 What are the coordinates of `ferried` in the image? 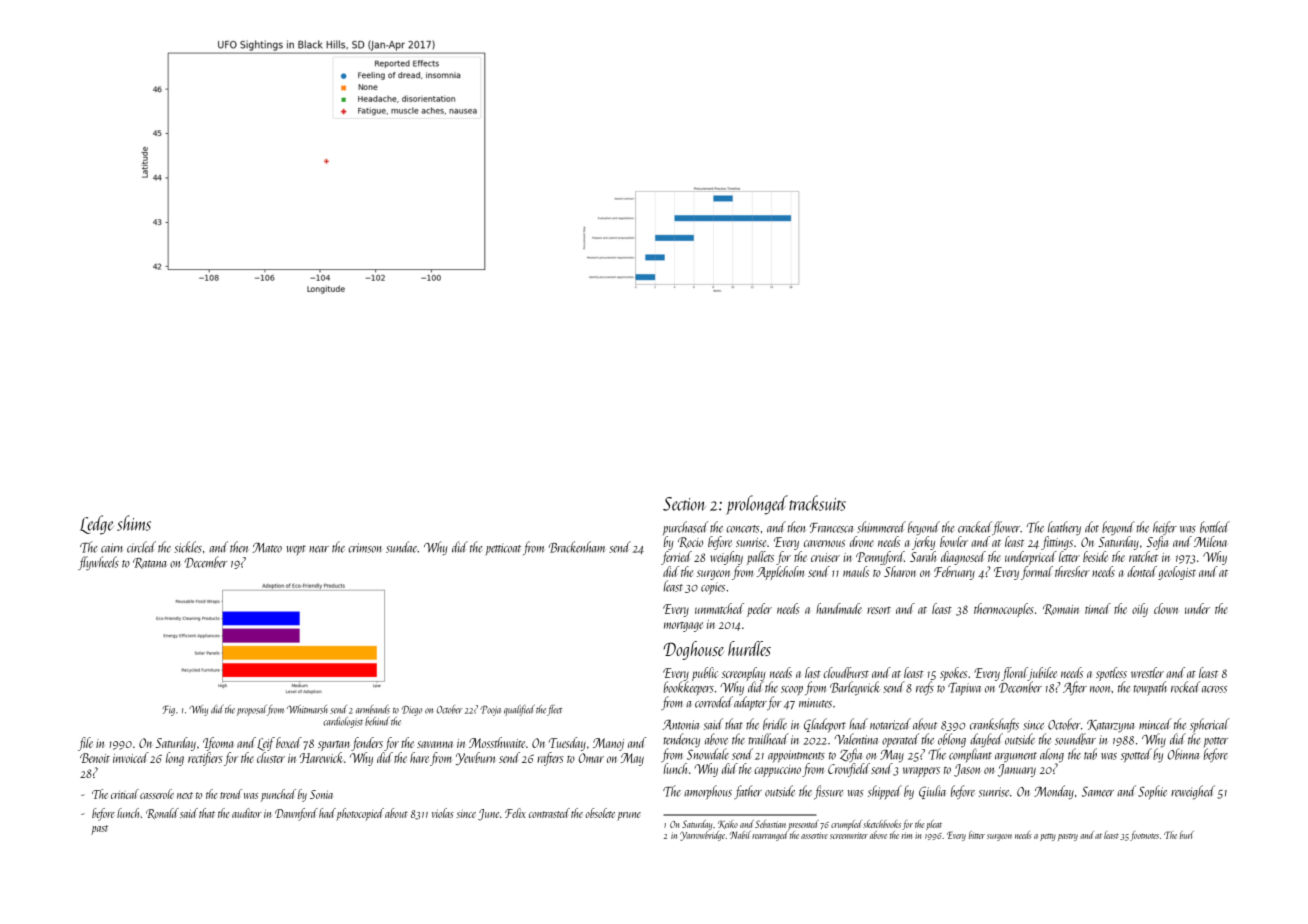 It's located at (676, 558).
